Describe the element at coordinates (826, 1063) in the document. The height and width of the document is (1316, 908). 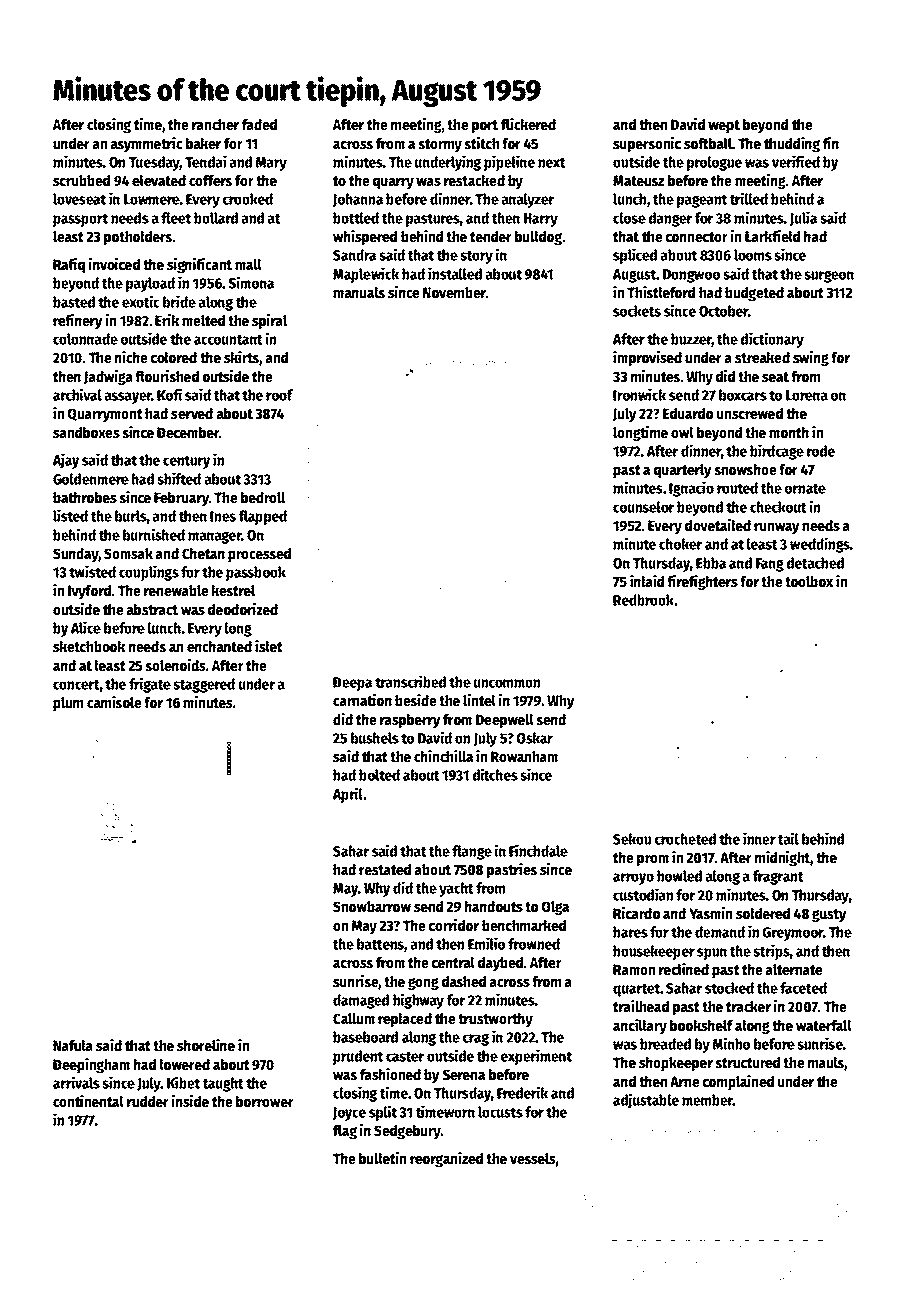
I see `mauls` at that location.
